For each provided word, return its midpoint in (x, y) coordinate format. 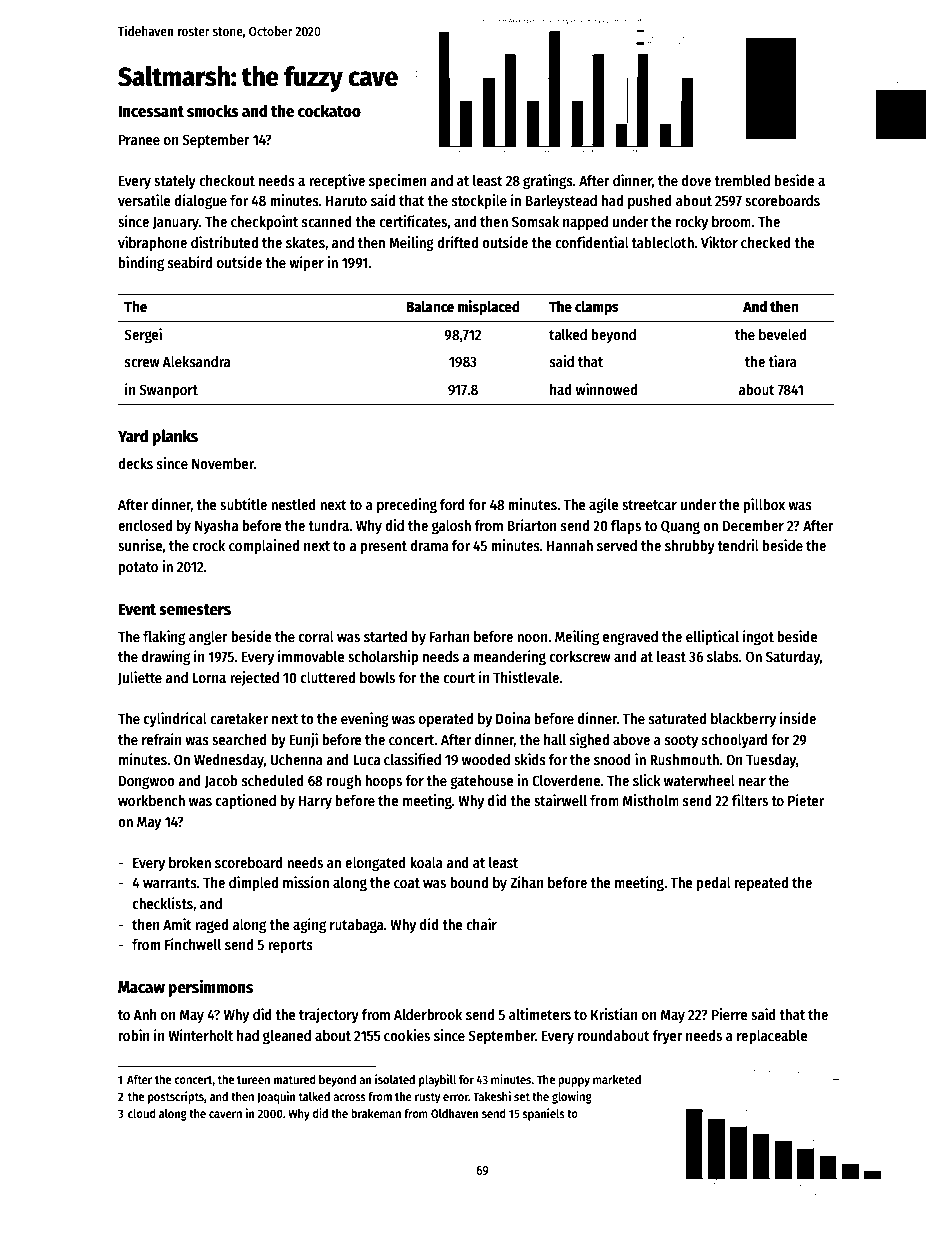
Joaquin (276, 1097)
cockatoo (329, 111)
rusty (427, 1098)
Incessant (151, 111)
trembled (742, 180)
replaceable (772, 1037)
